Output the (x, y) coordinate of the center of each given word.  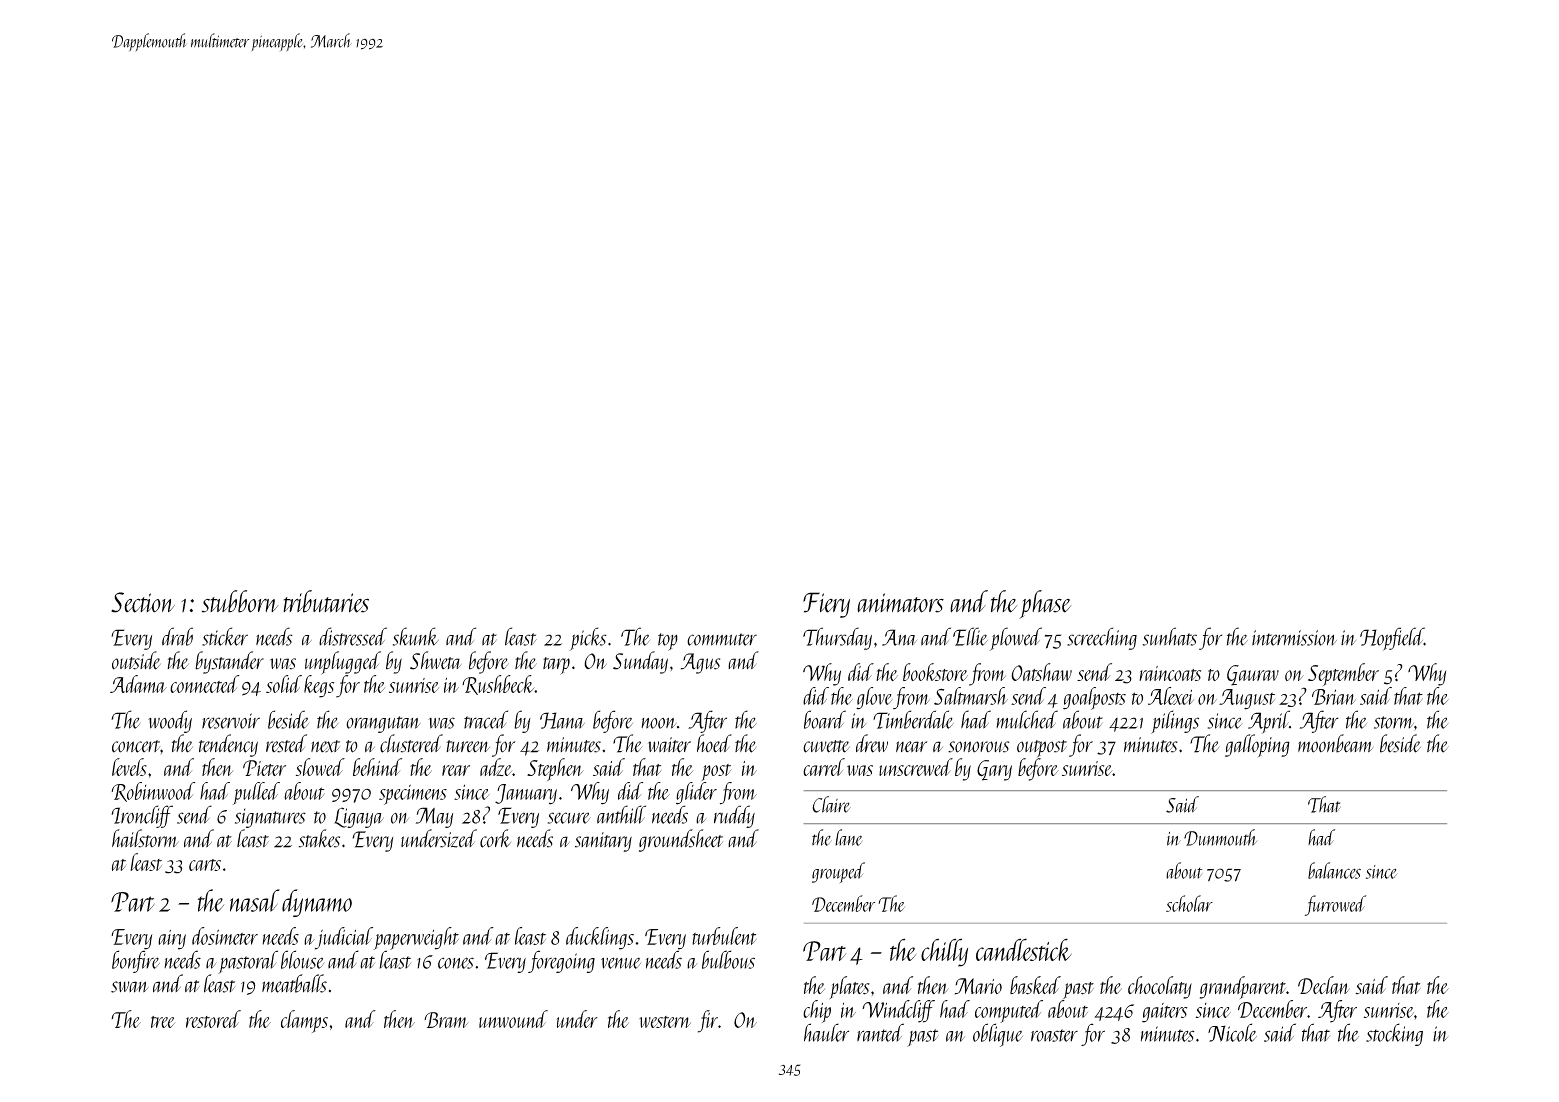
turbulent (724, 936)
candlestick (1024, 949)
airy (172, 940)
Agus (700, 663)
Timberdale (913, 719)
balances (1334, 870)
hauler (826, 1032)
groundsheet (681, 840)
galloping (1257, 745)
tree (163, 1022)
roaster (1054, 1035)
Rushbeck (498, 685)
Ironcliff (142, 816)
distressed (353, 636)
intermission (1294, 638)
